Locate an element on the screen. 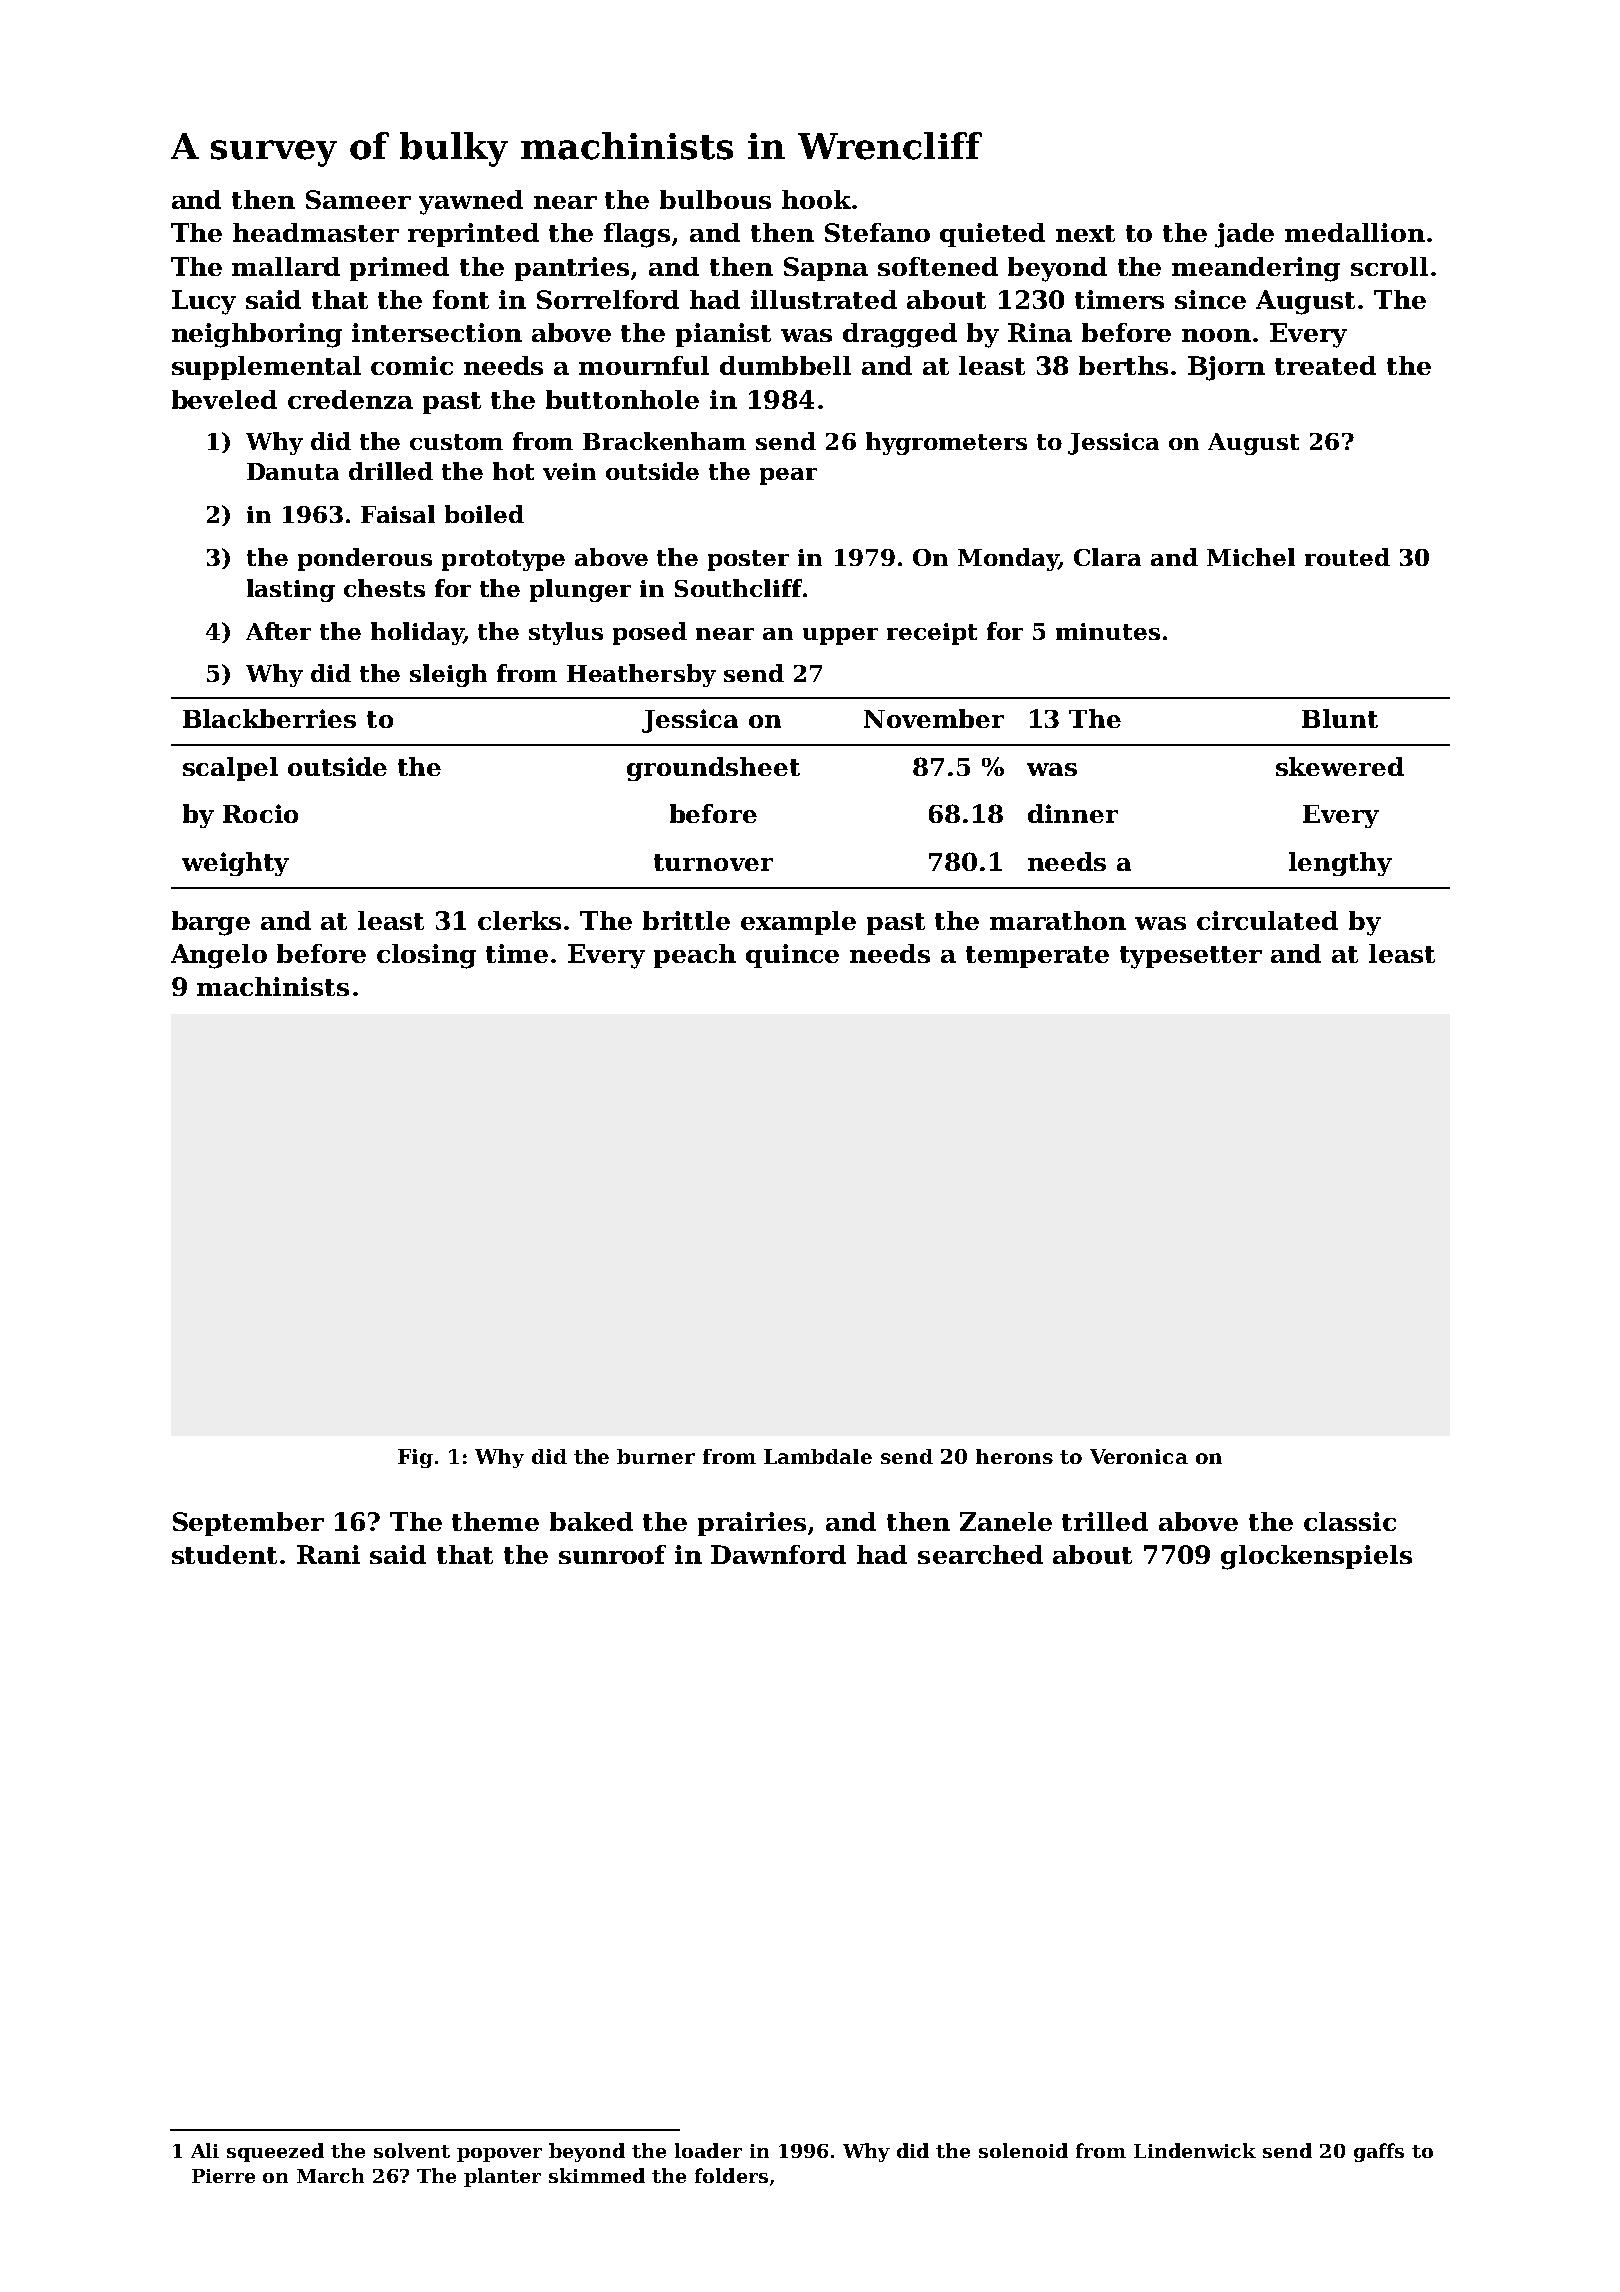  routed is located at coordinates (1347, 557).
